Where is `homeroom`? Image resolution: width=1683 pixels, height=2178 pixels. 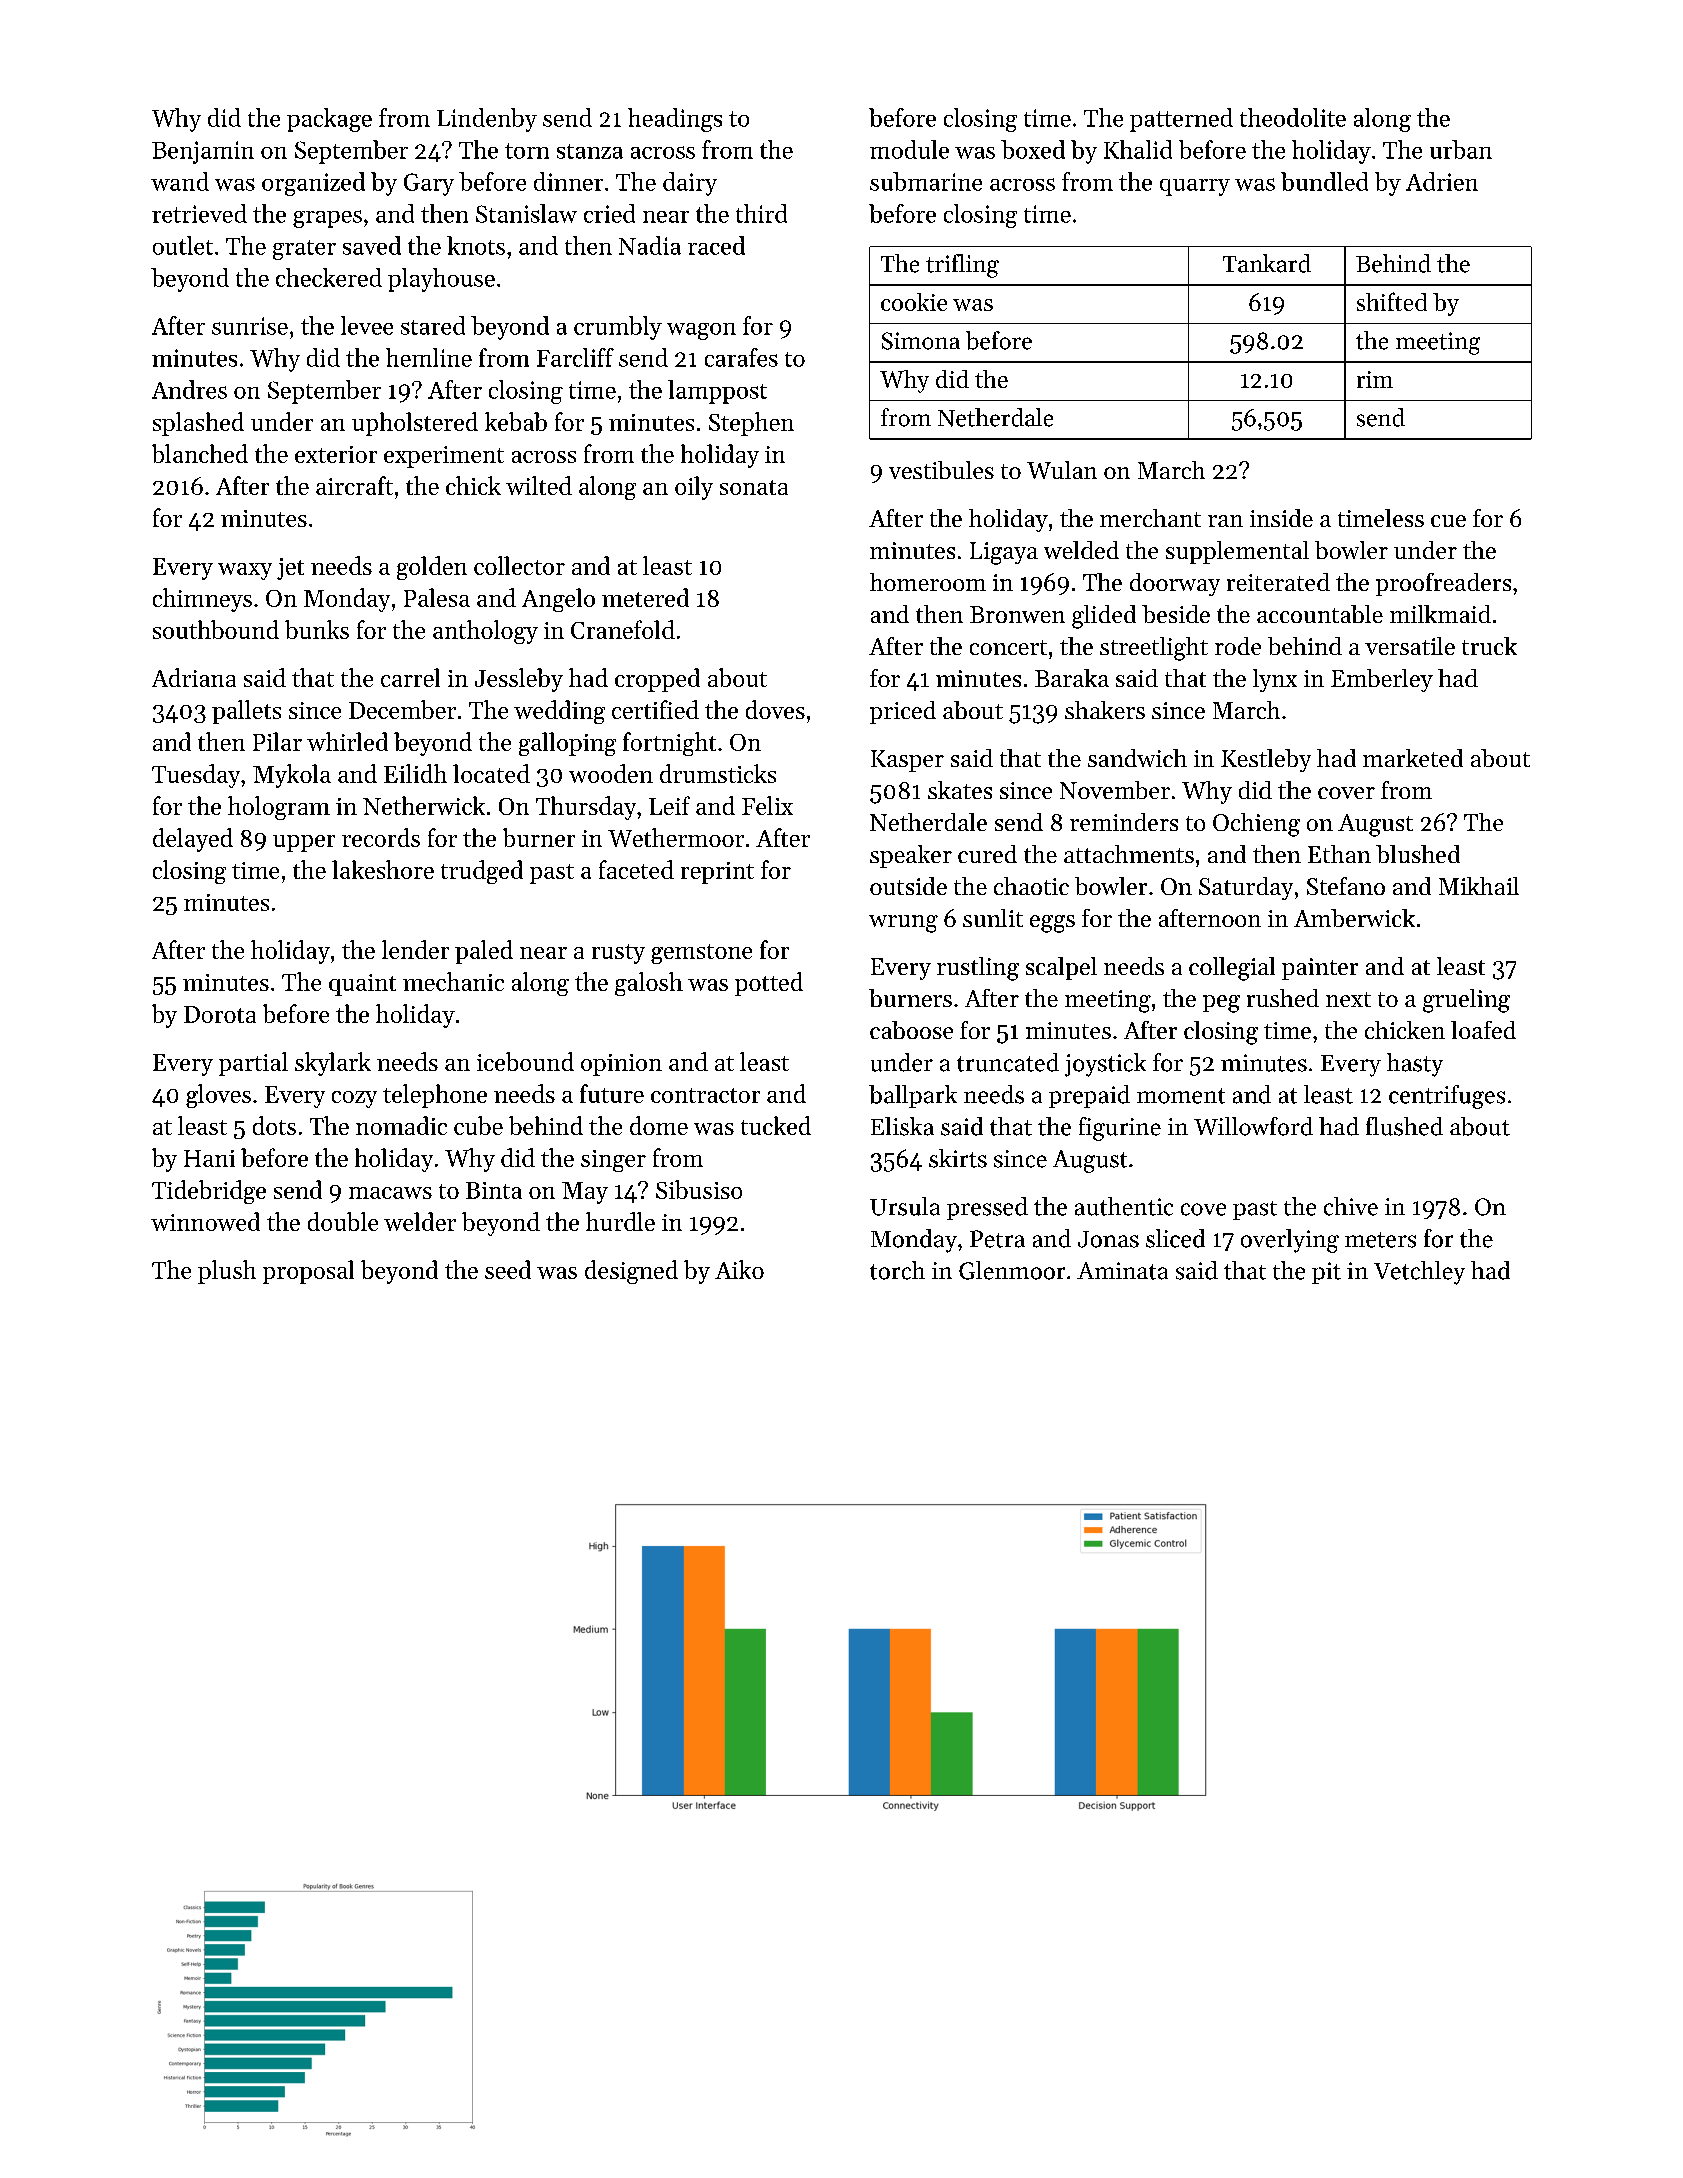 homeroom is located at coordinates (928, 582).
